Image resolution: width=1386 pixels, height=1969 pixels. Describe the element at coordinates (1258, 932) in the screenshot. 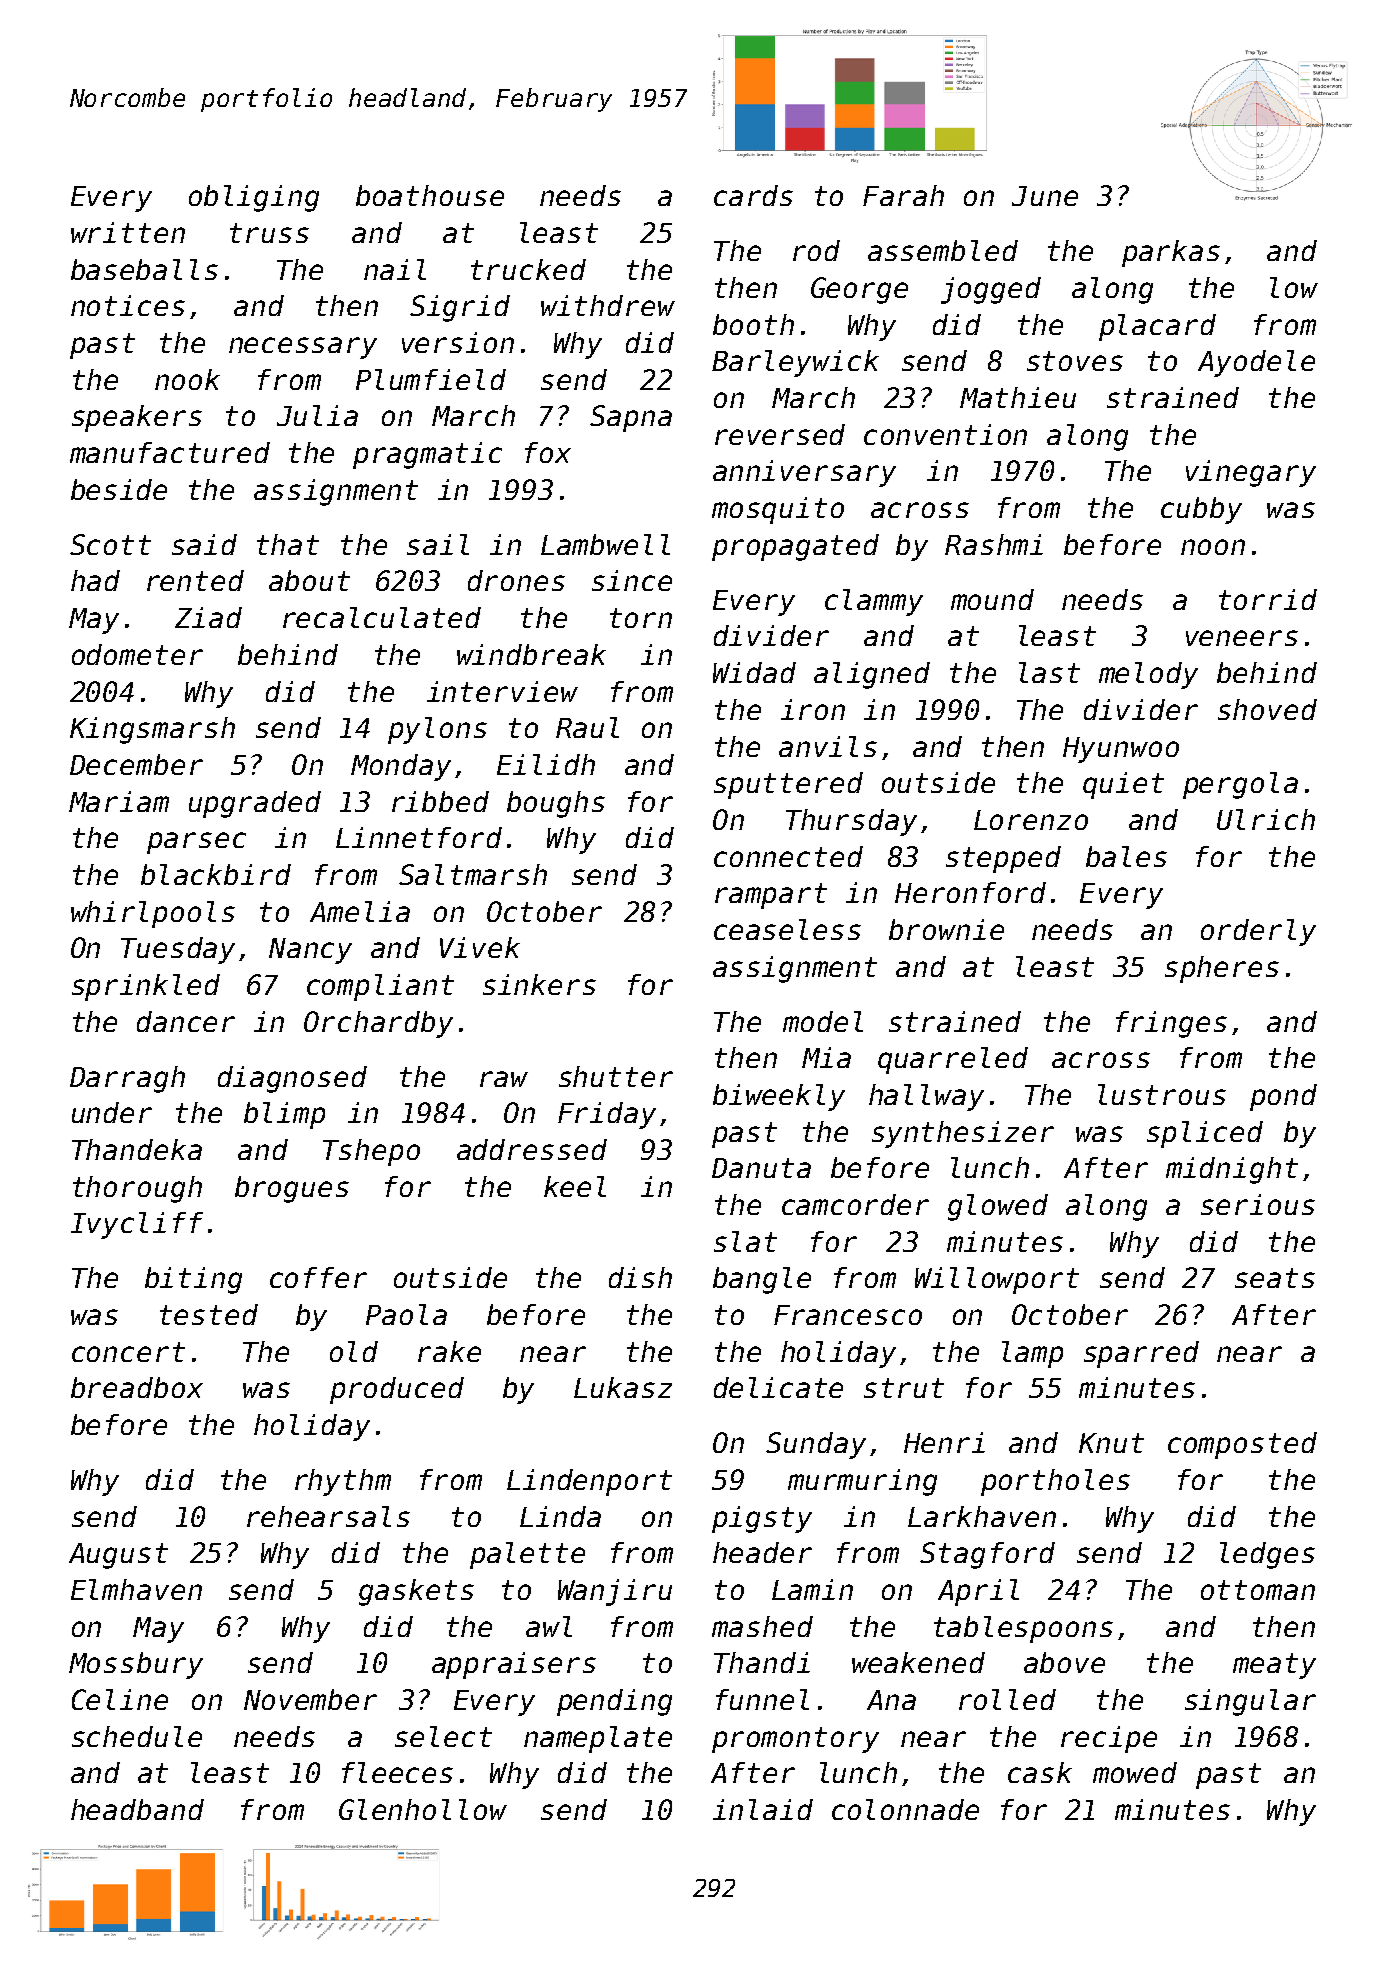

I see `orderly` at that location.
